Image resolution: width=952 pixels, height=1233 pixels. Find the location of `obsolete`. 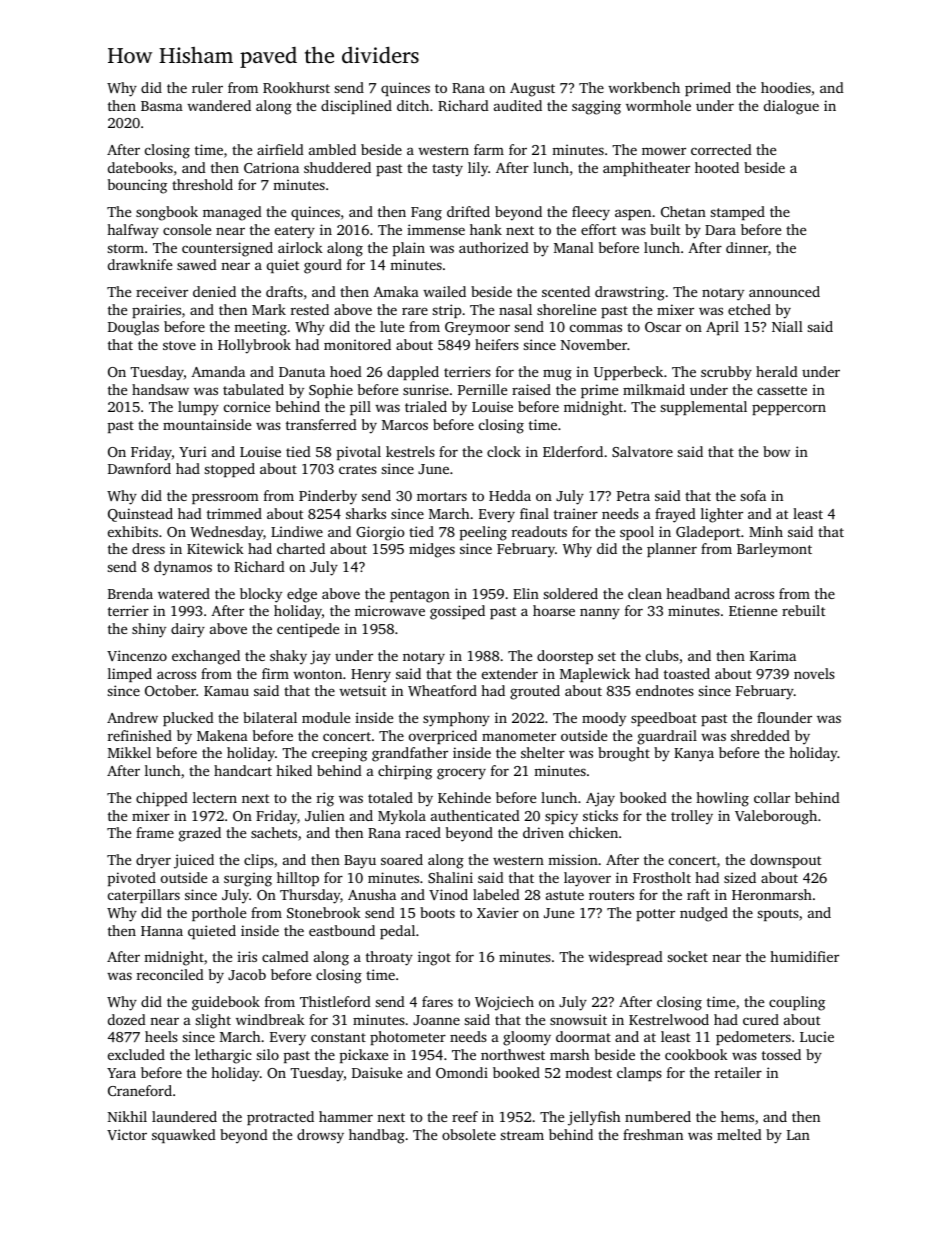

obsolete is located at coordinates (469, 1134).
